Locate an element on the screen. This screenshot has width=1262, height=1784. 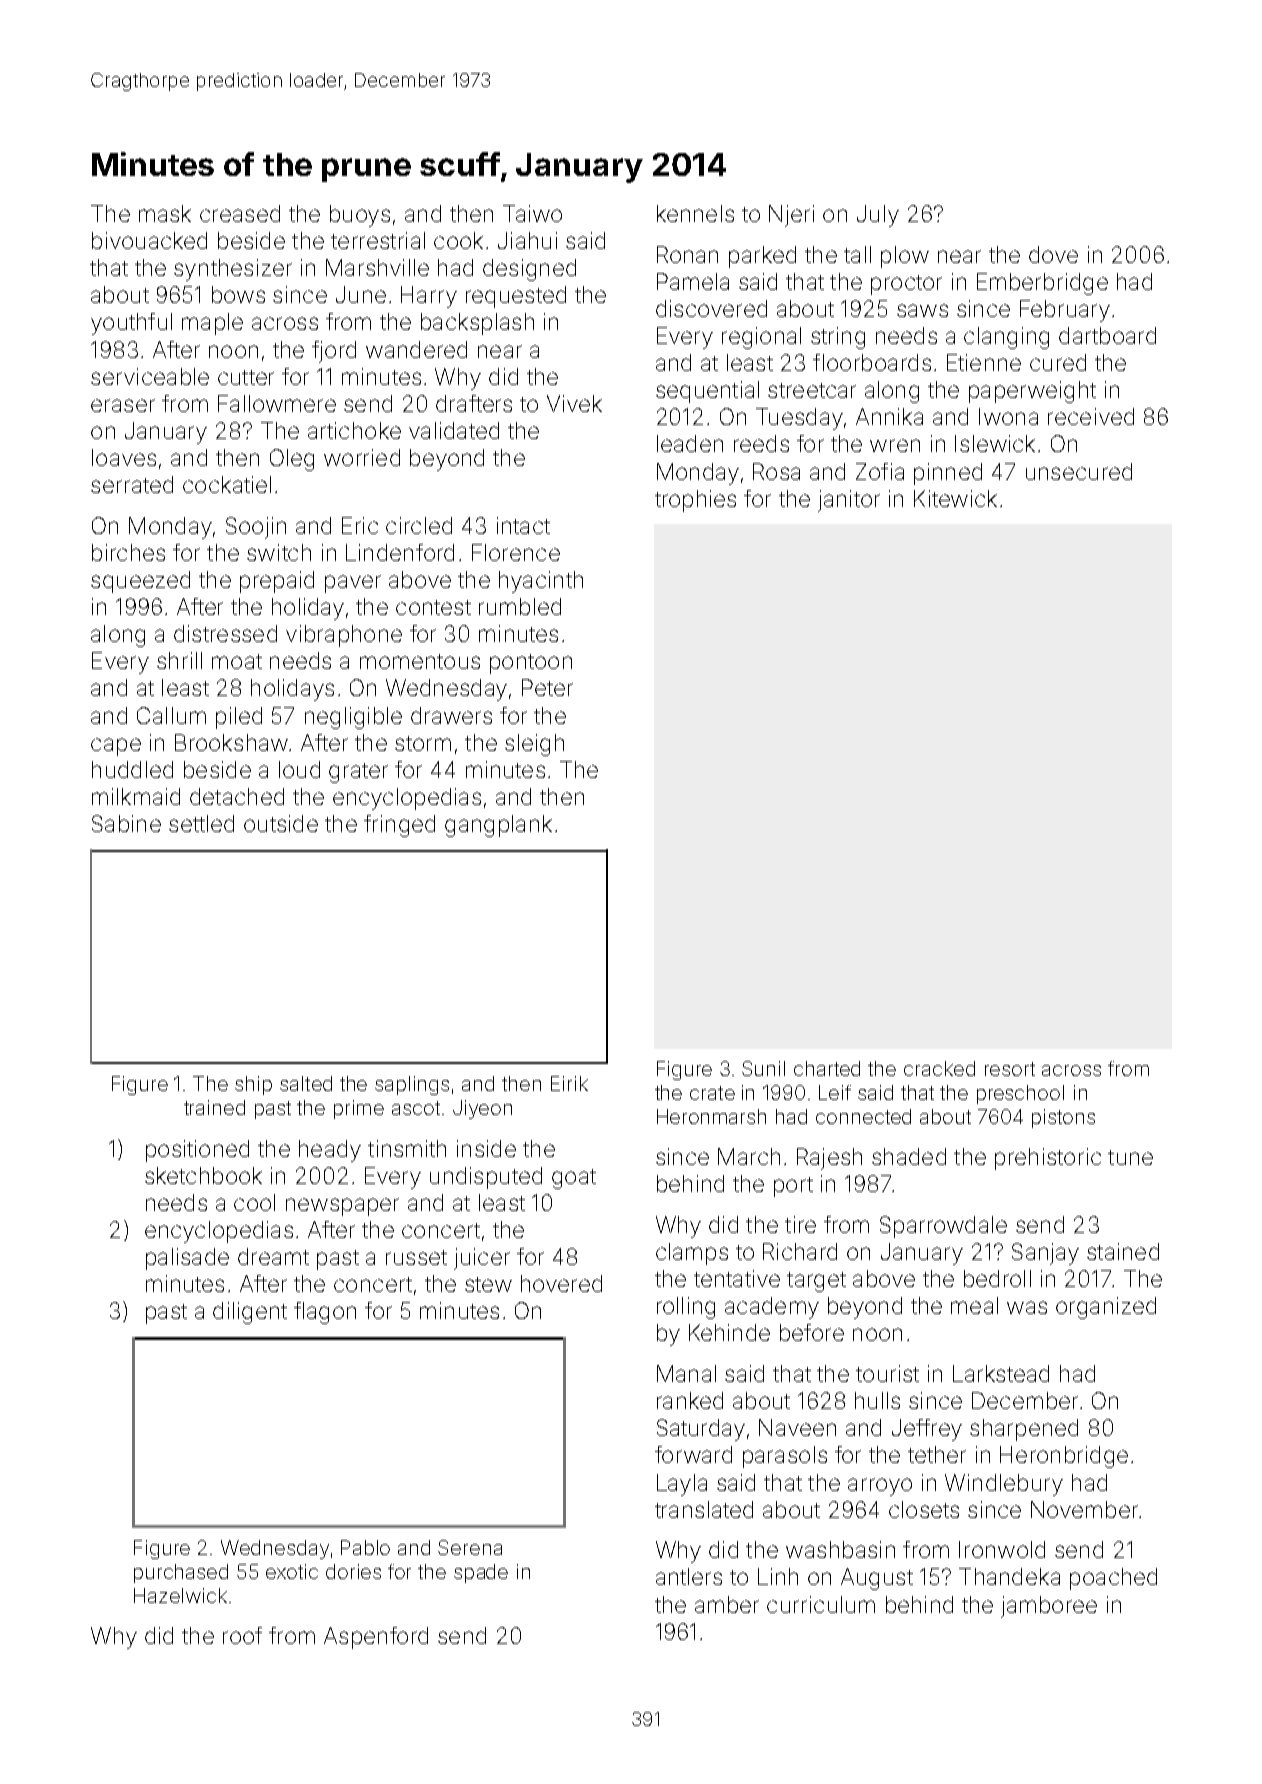
paver is located at coordinates (353, 584).
